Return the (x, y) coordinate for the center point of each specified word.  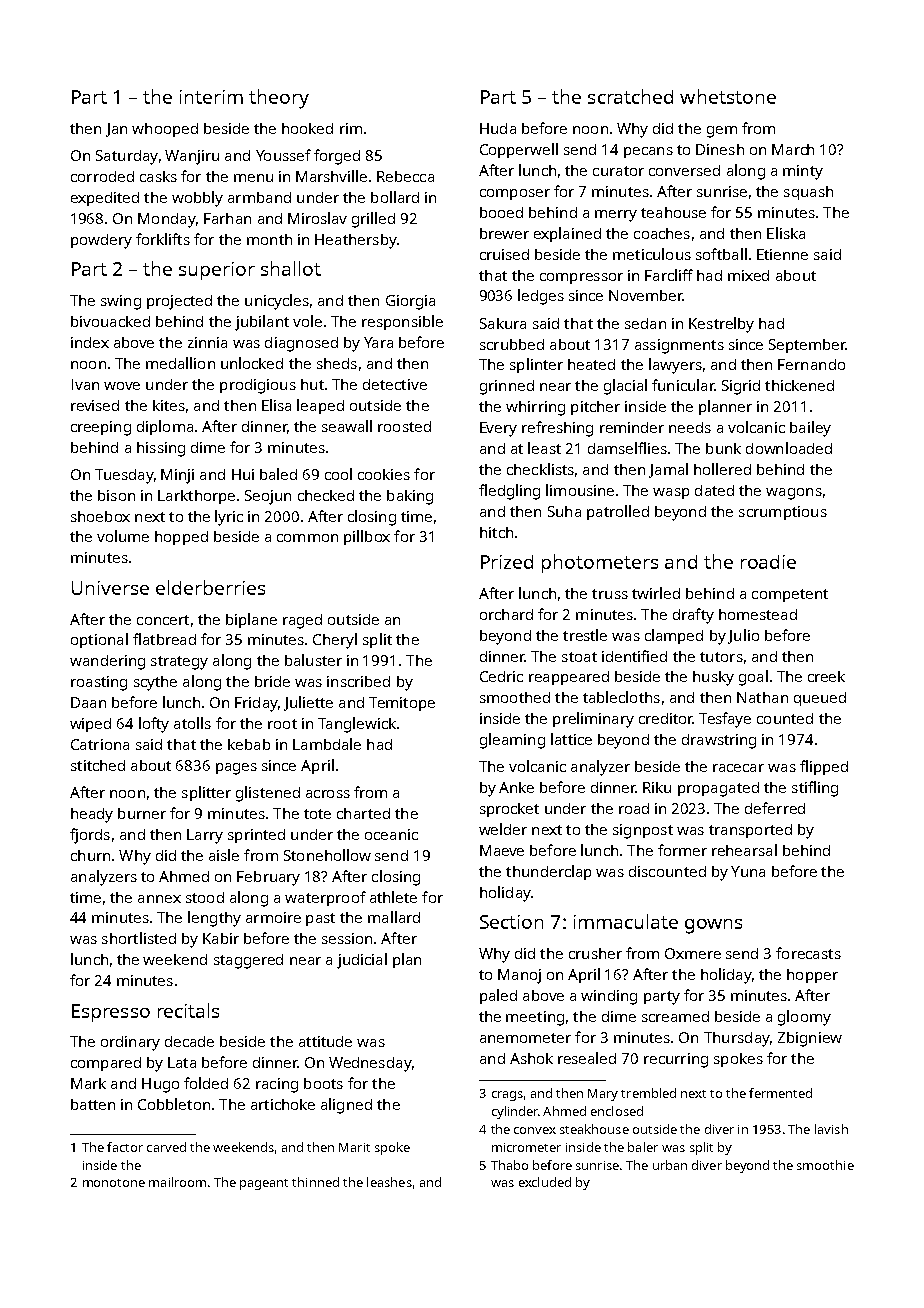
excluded (545, 1182)
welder (503, 829)
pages (236, 769)
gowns (713, 926)
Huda (498, 128)
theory (279, 99)
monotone (114, 1183)
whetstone (728, 96)
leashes (389, 1182)
